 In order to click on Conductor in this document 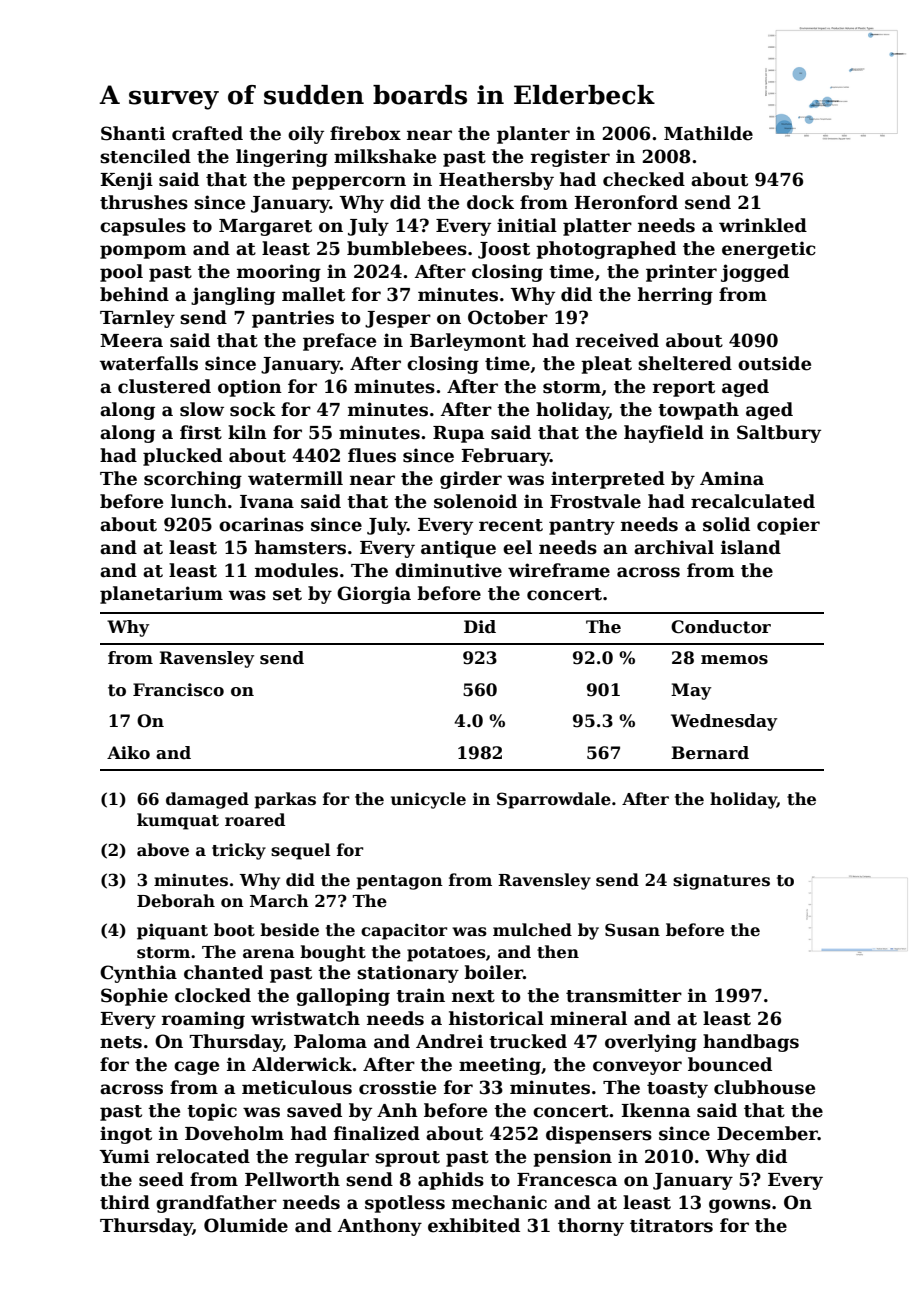, I will do `click(721, 627)`.
